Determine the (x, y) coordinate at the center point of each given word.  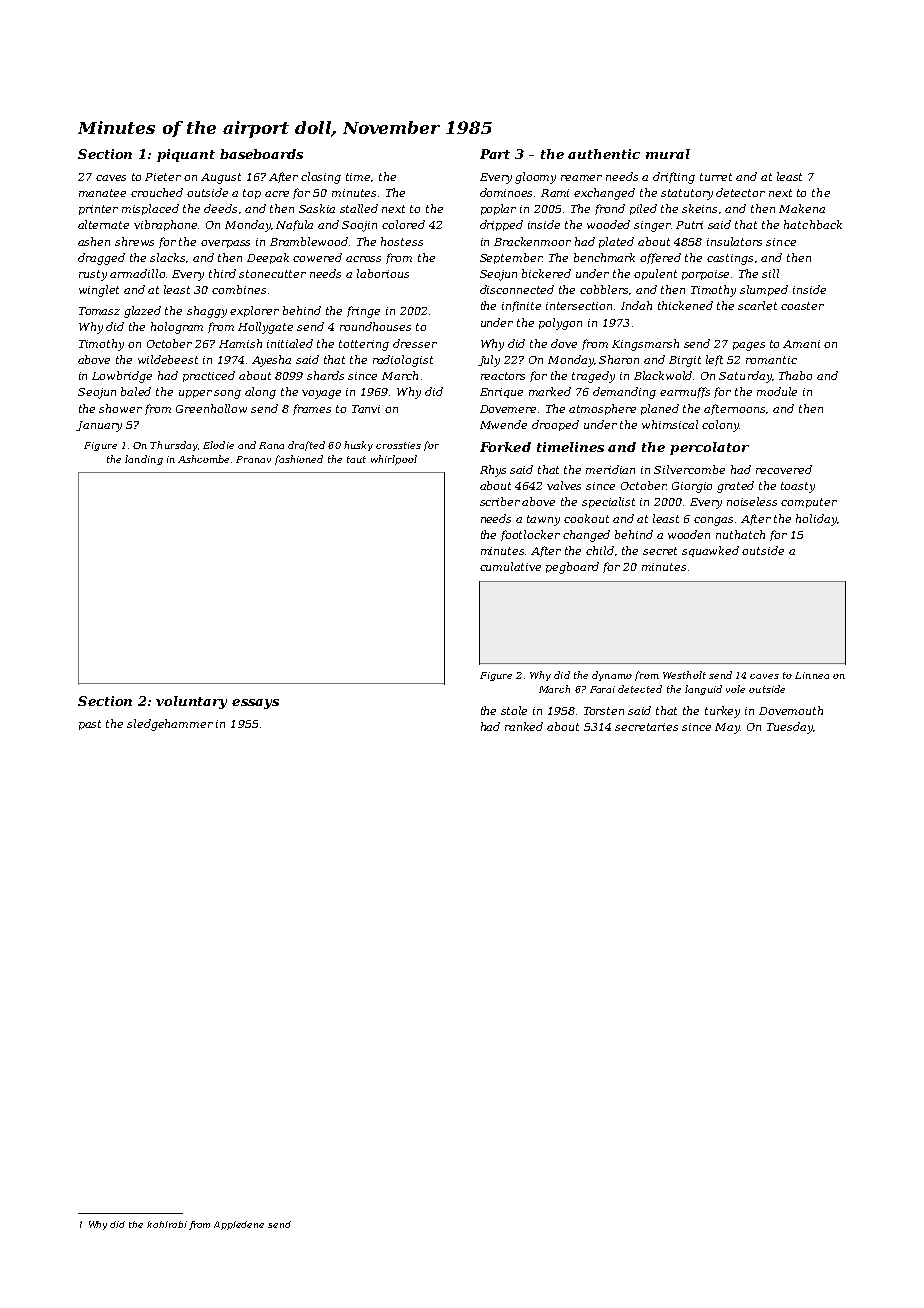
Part (495, 154)
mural (668, 154)
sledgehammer (170, 725)
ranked (524, 726)
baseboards (261, 154)
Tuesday (790, 728)
